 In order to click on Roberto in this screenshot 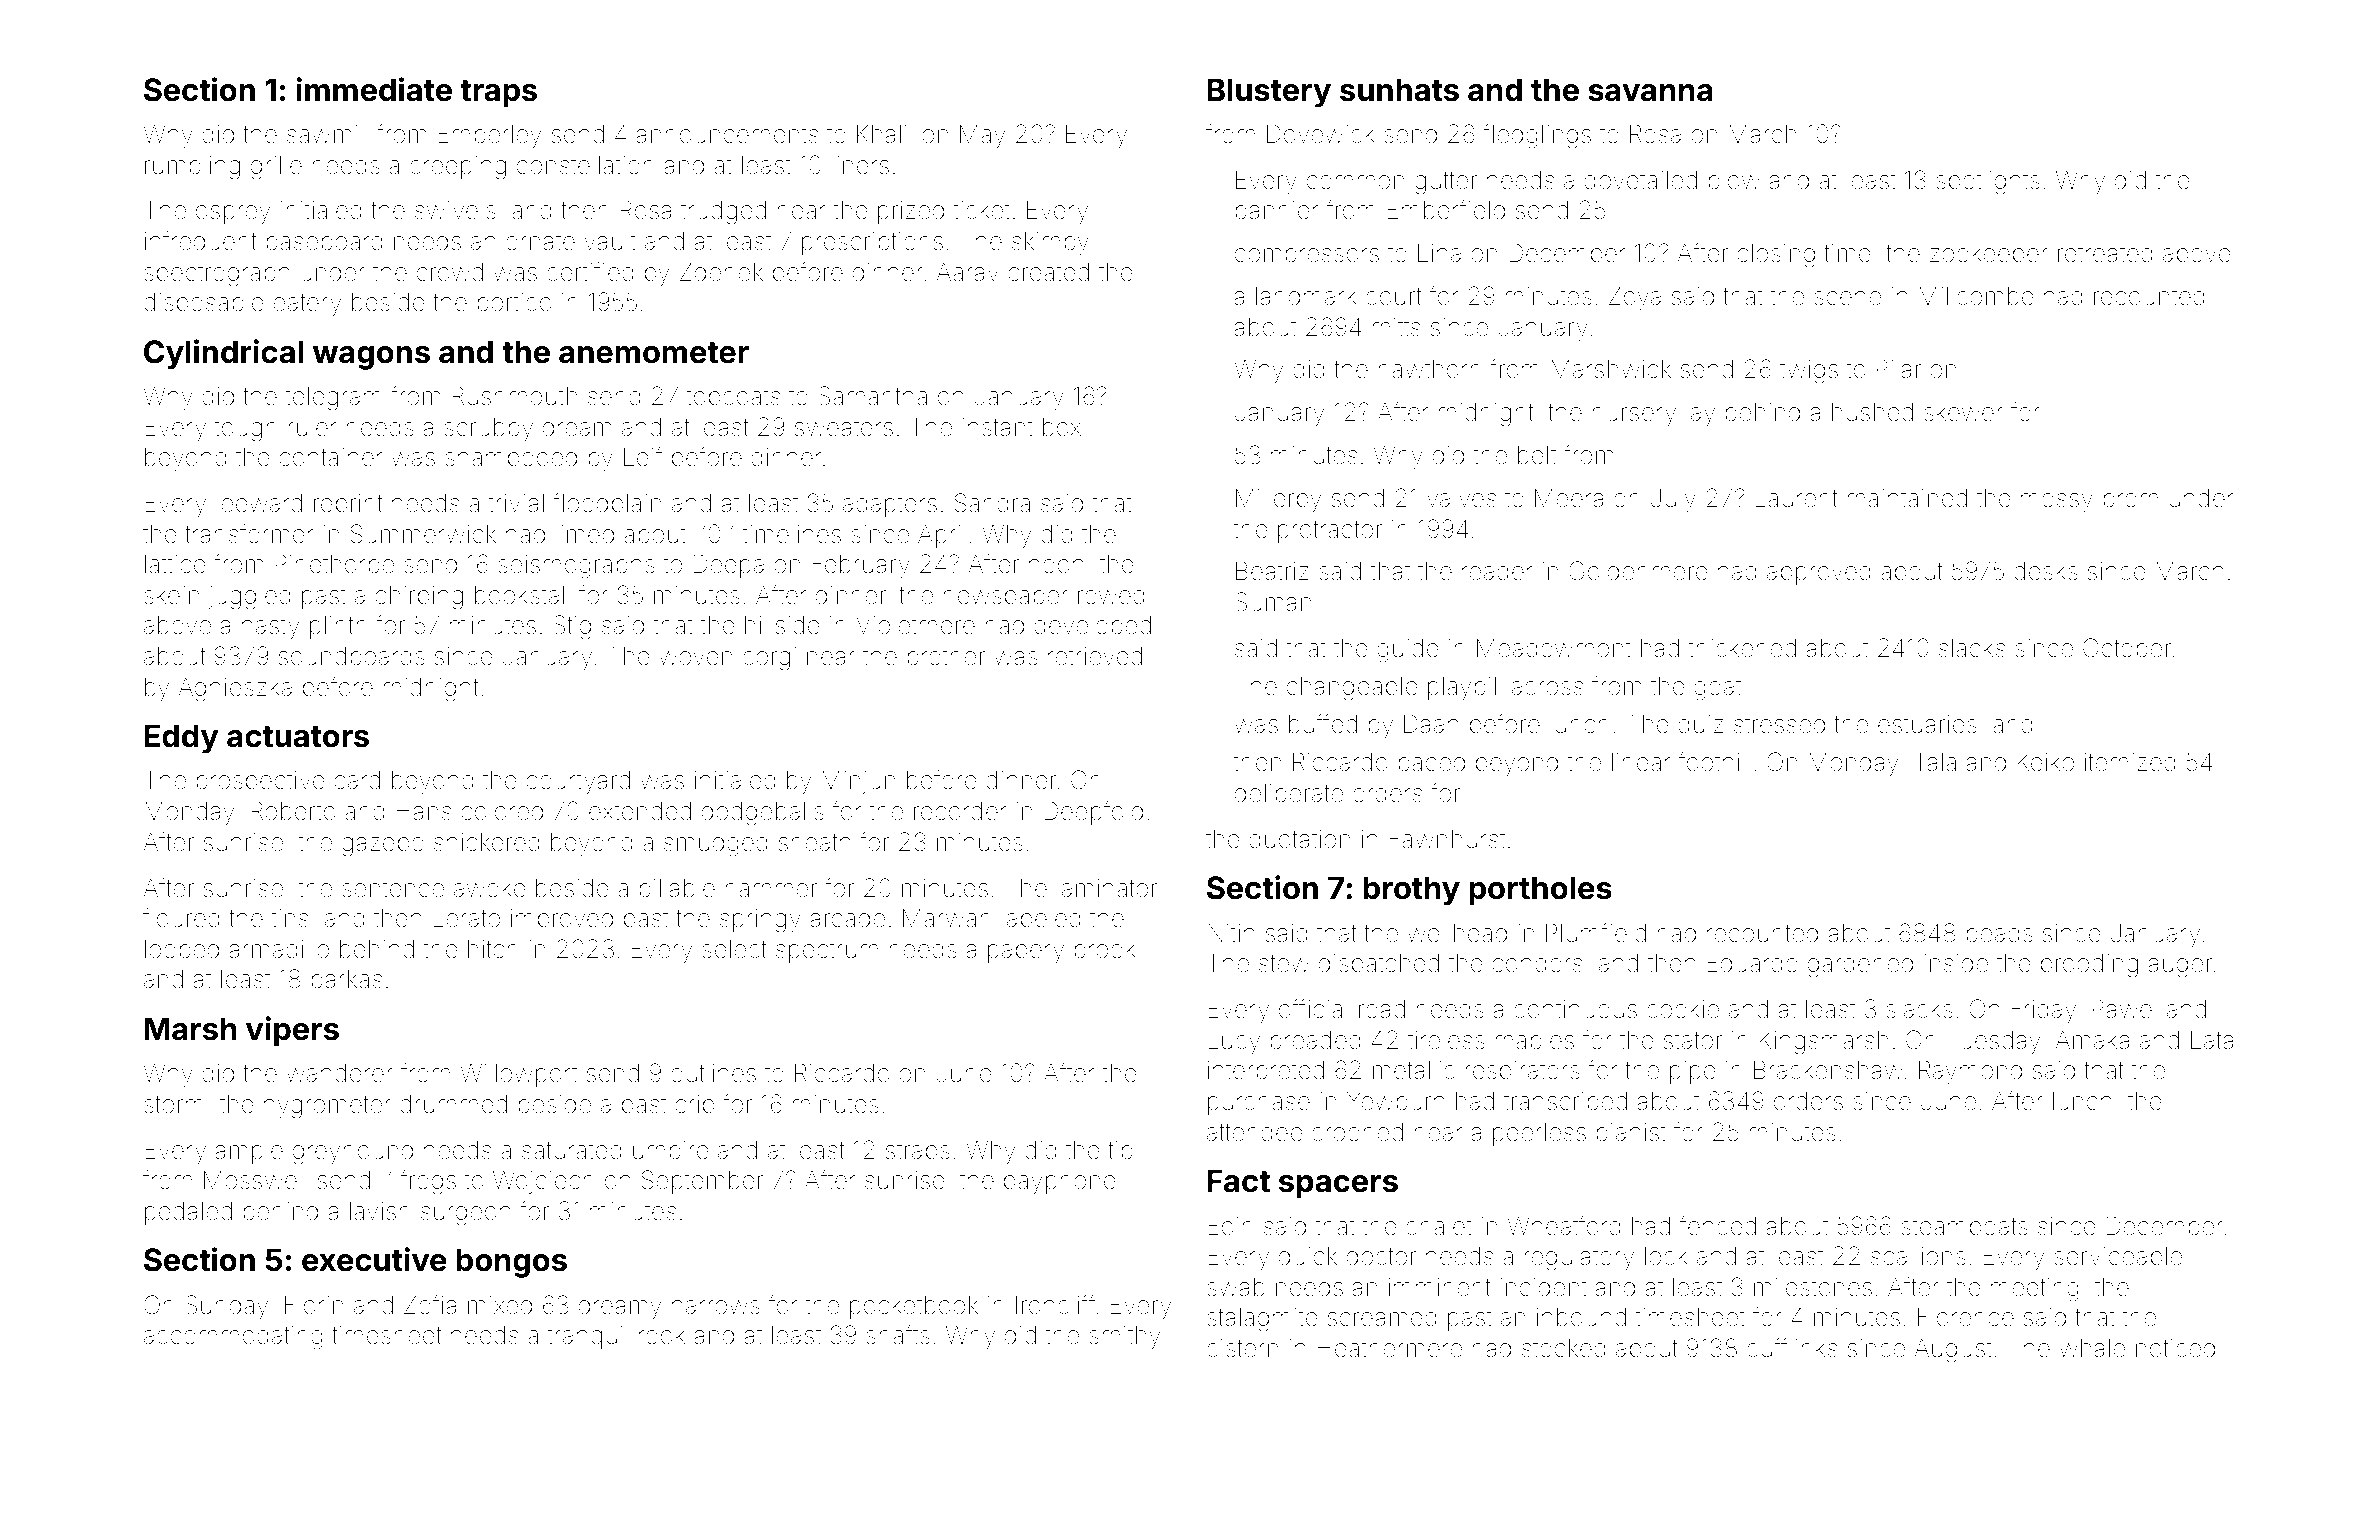, I will do `click(293, 811)`.
